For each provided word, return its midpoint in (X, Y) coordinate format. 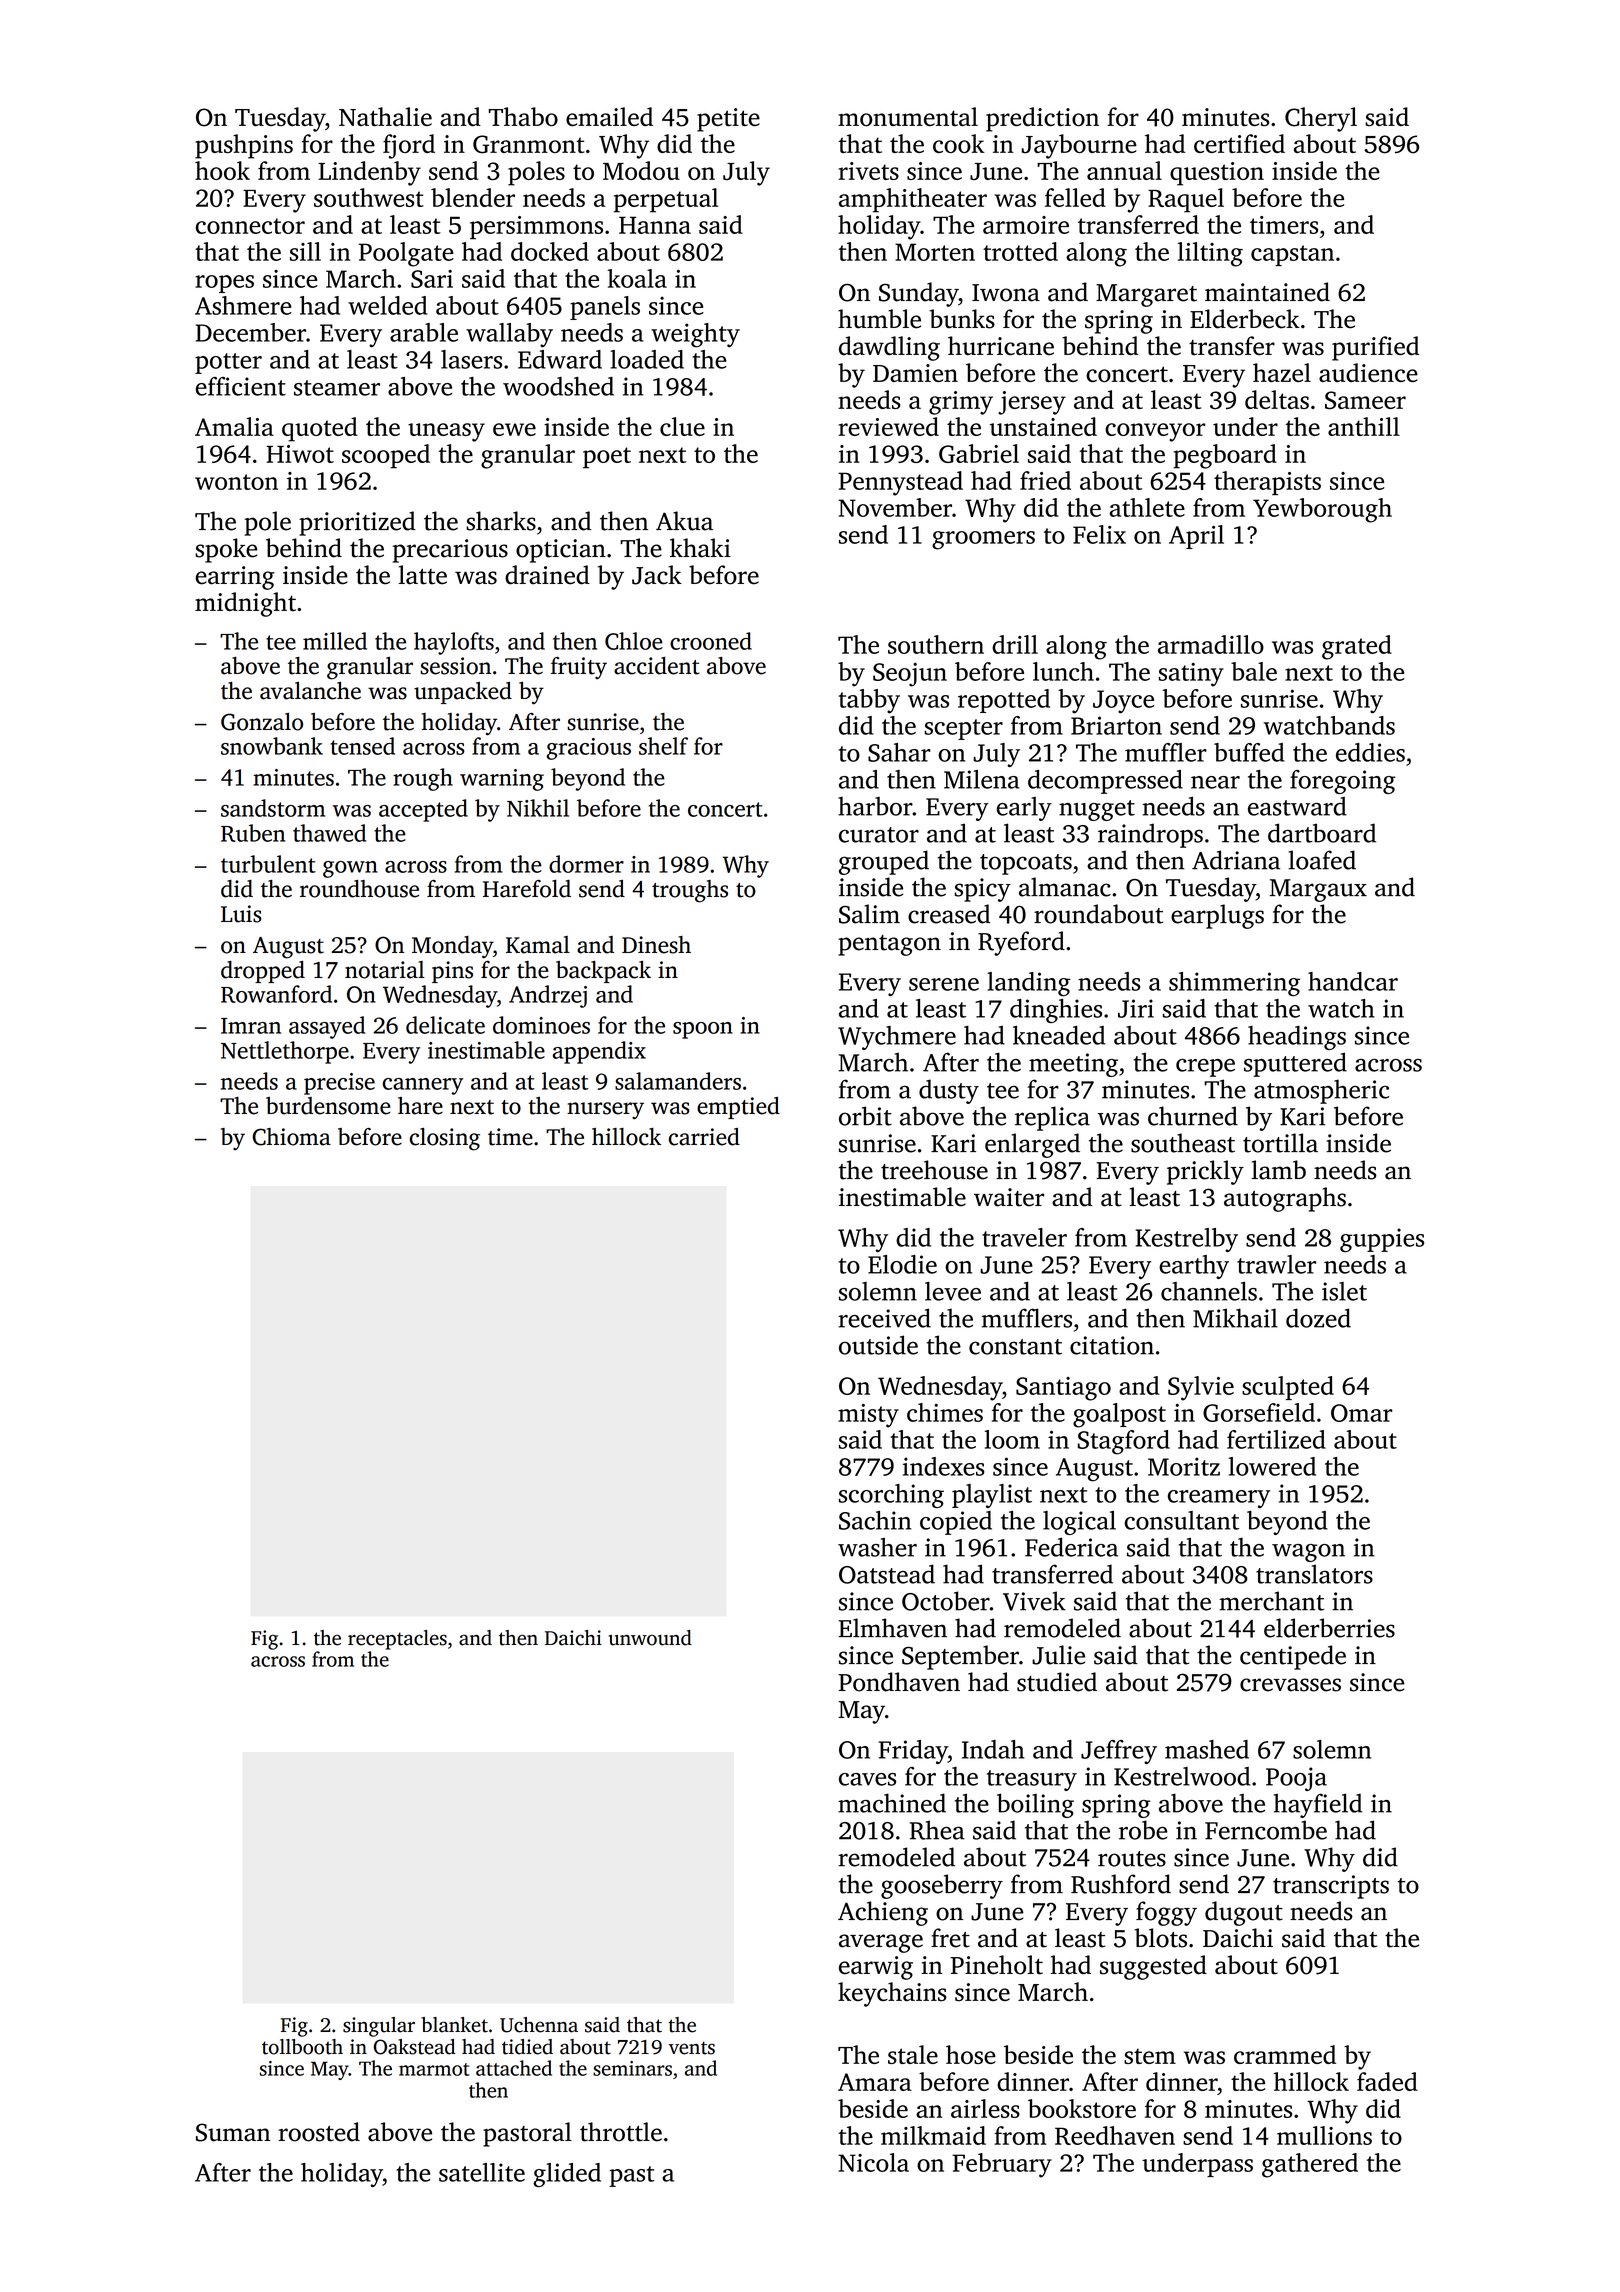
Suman (233, 2132)
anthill (1364, 426)
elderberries (1329, 1628)
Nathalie (385, 116)
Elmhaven (893, 1628)
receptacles (397, 1640)
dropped (263, 972)
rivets (868, 171)
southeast (1183, 1143)
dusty (949, 1091)
